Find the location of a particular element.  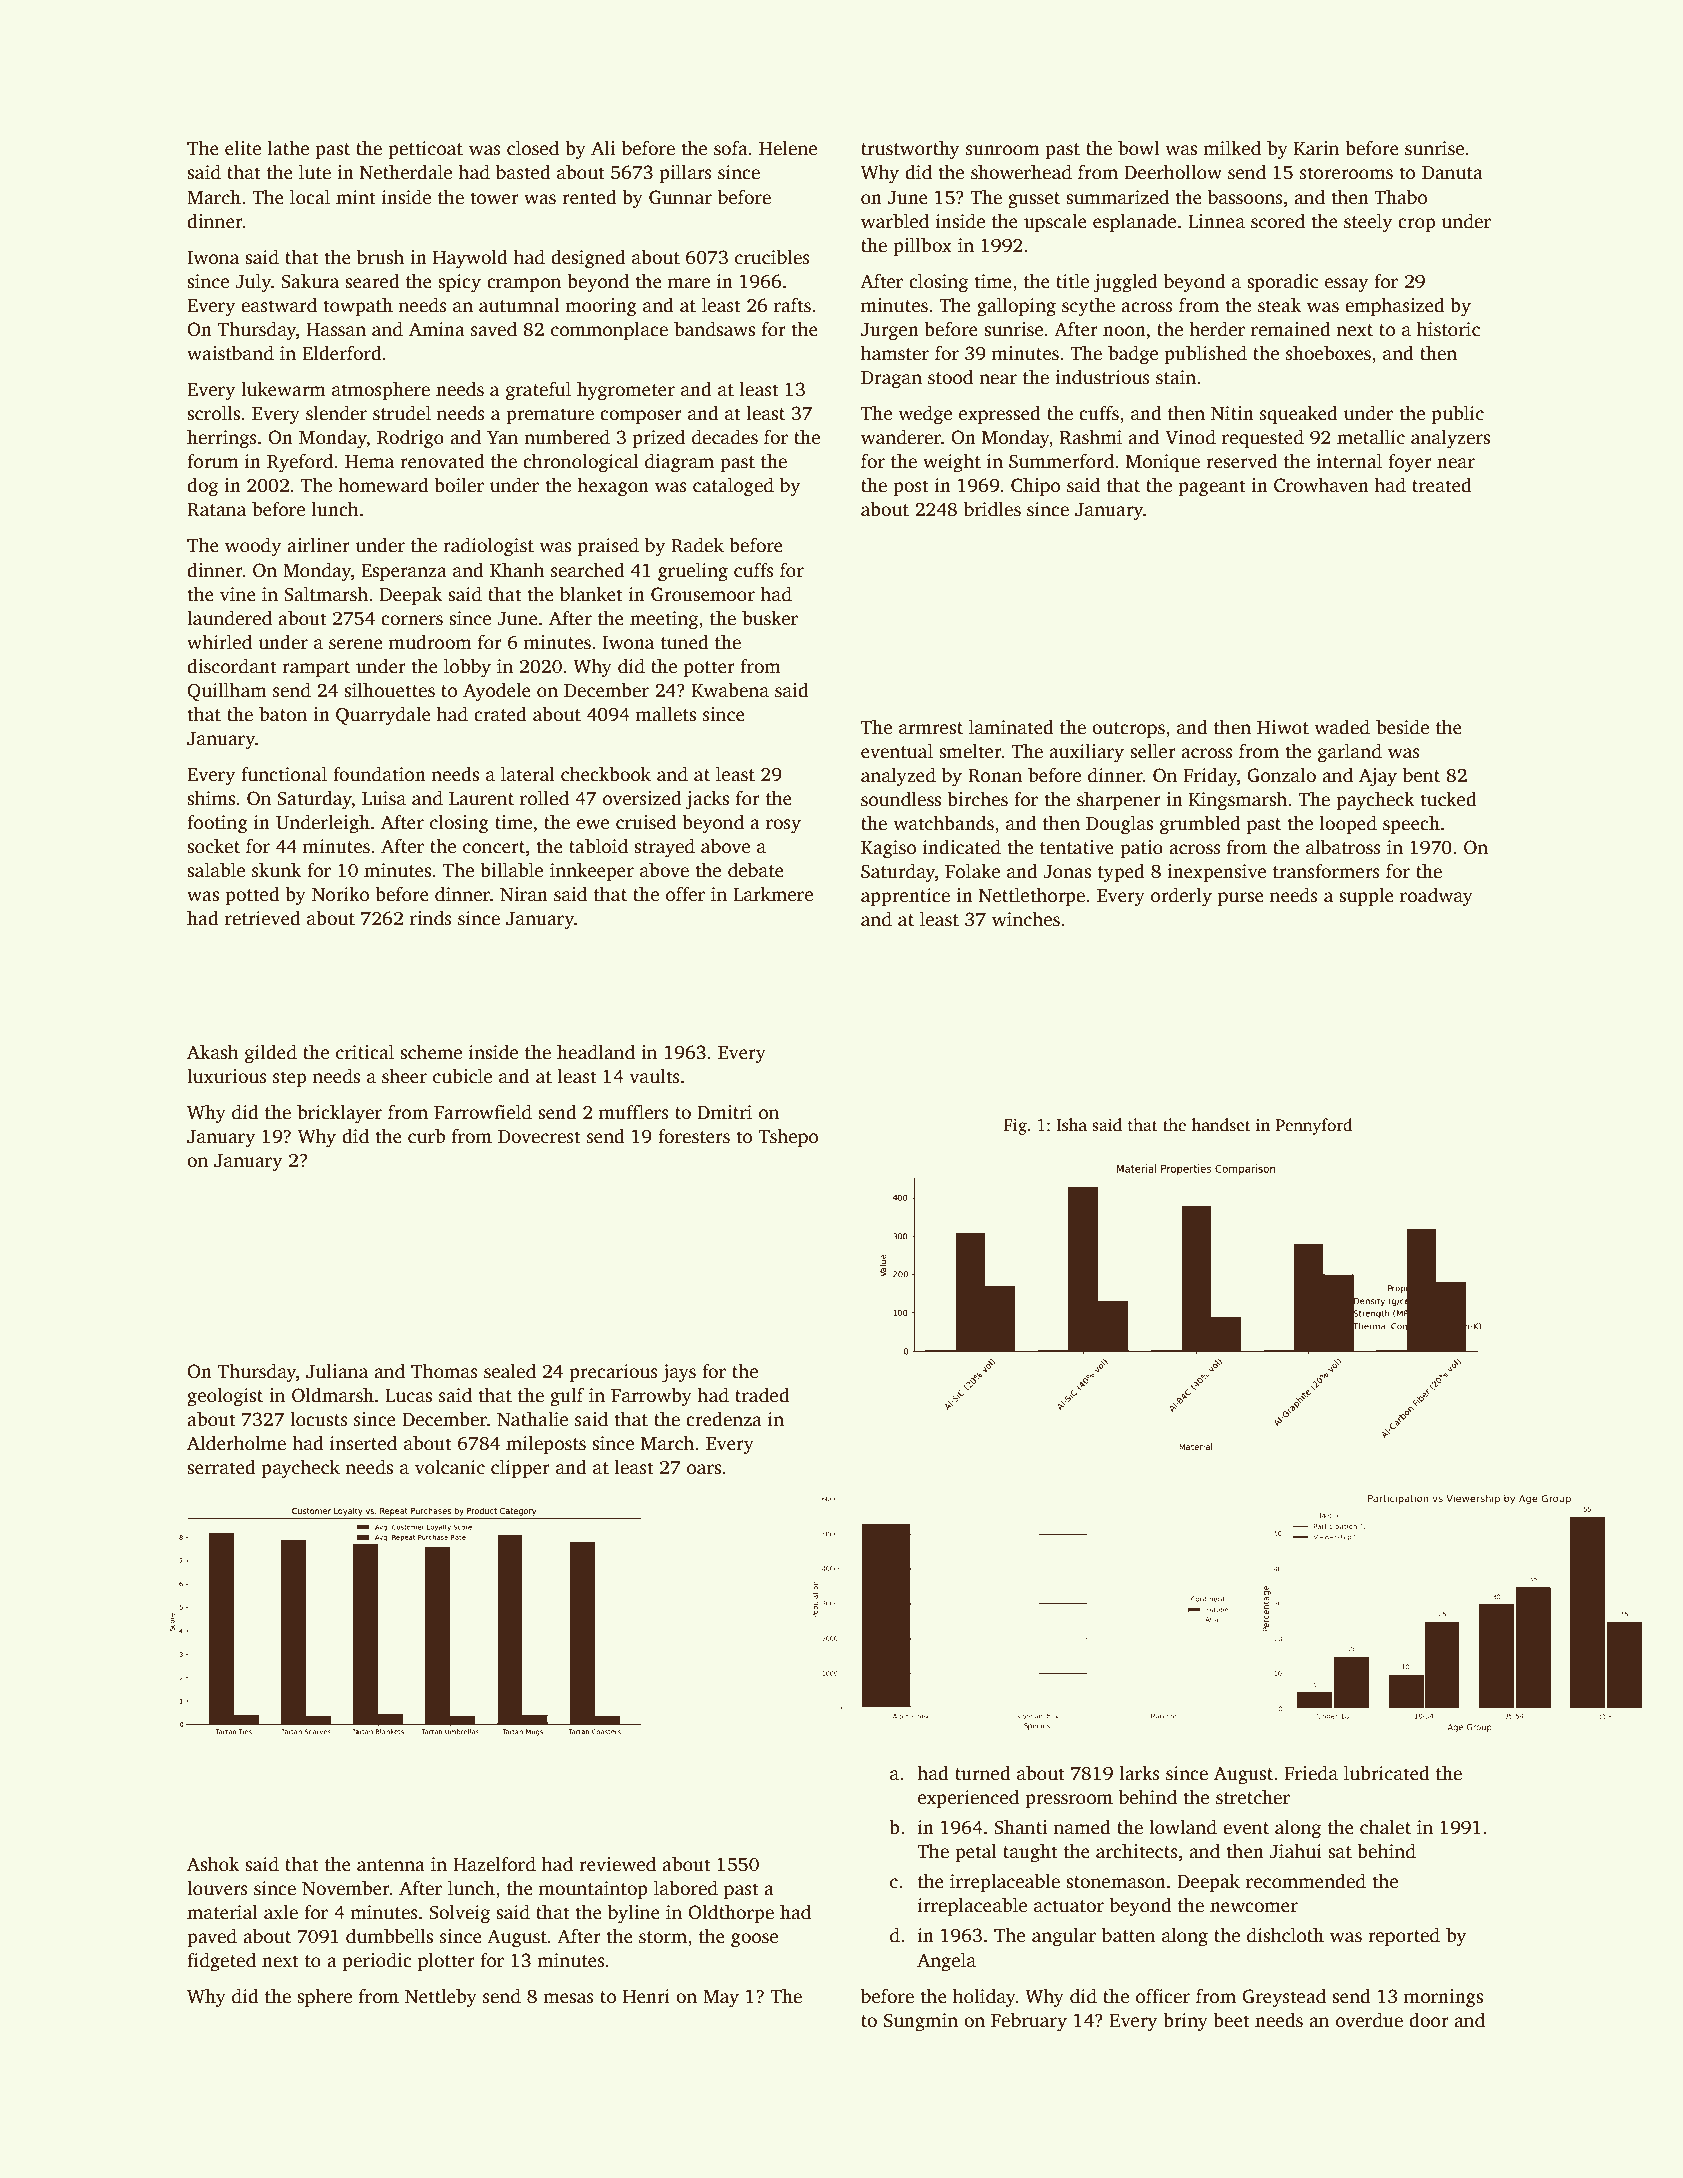

mesas is located at coordinates (568, 1998).
